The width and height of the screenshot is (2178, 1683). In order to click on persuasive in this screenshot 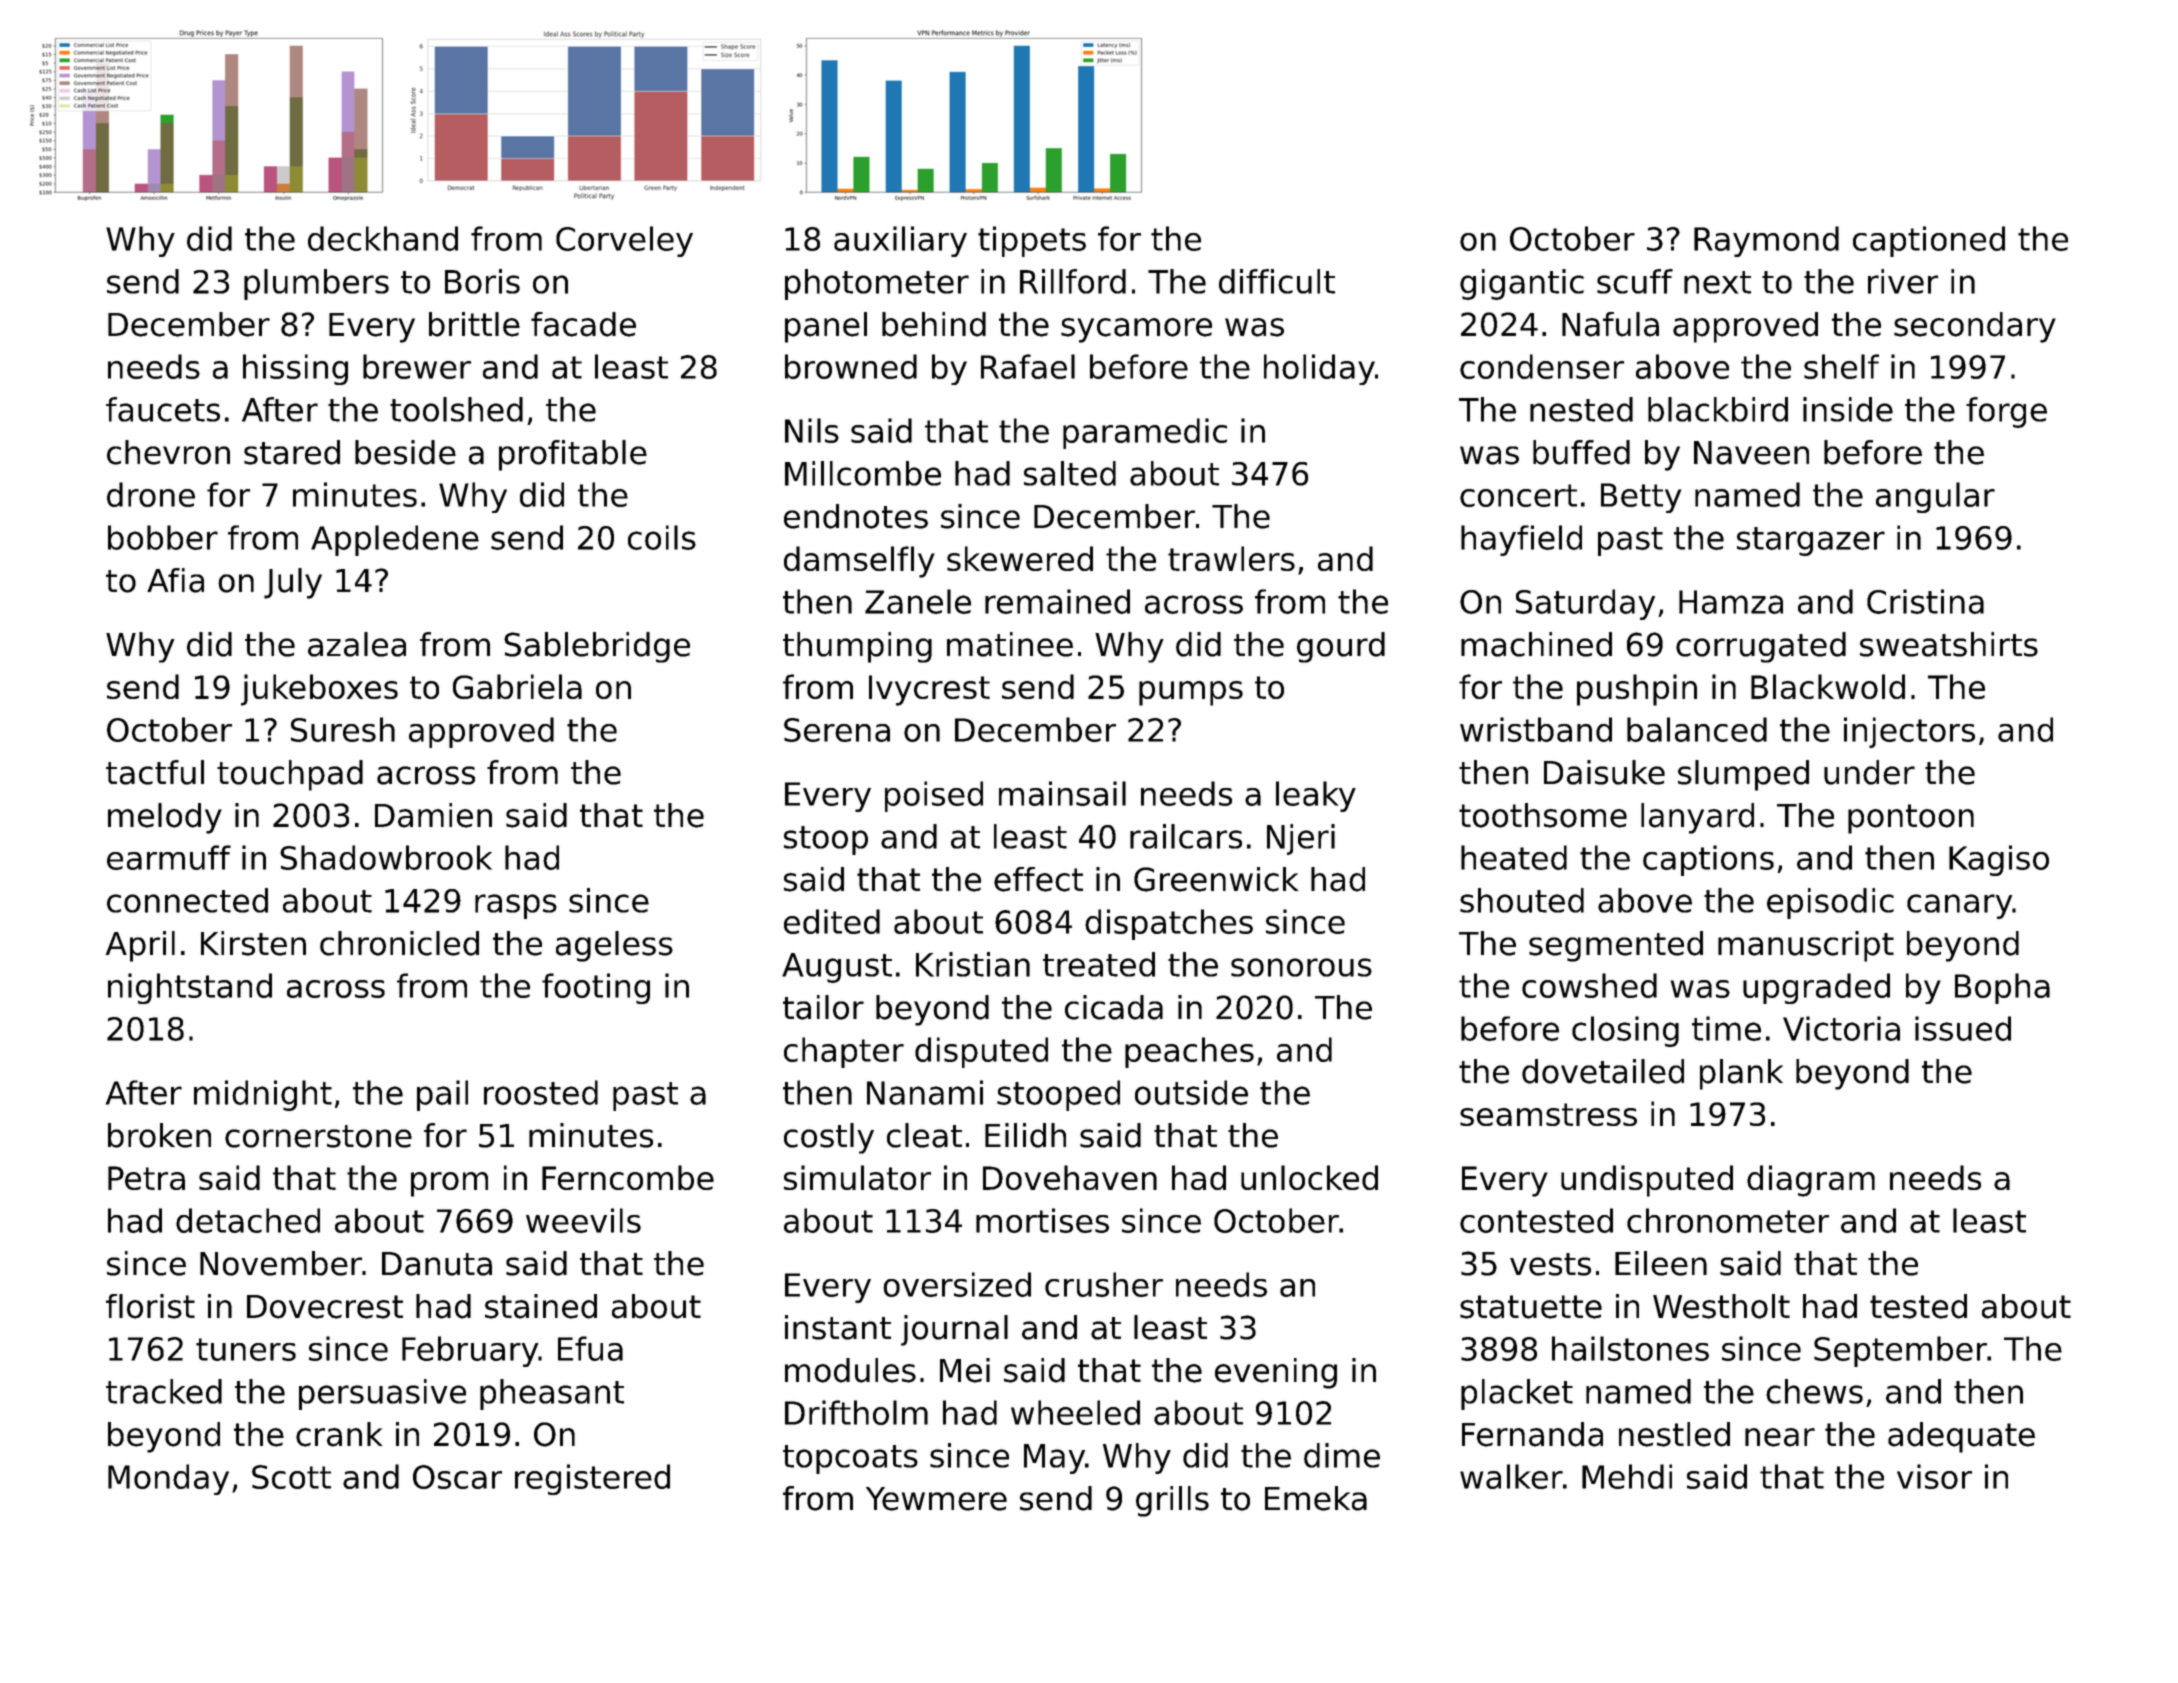, I will do `click(382, 1394)`.
